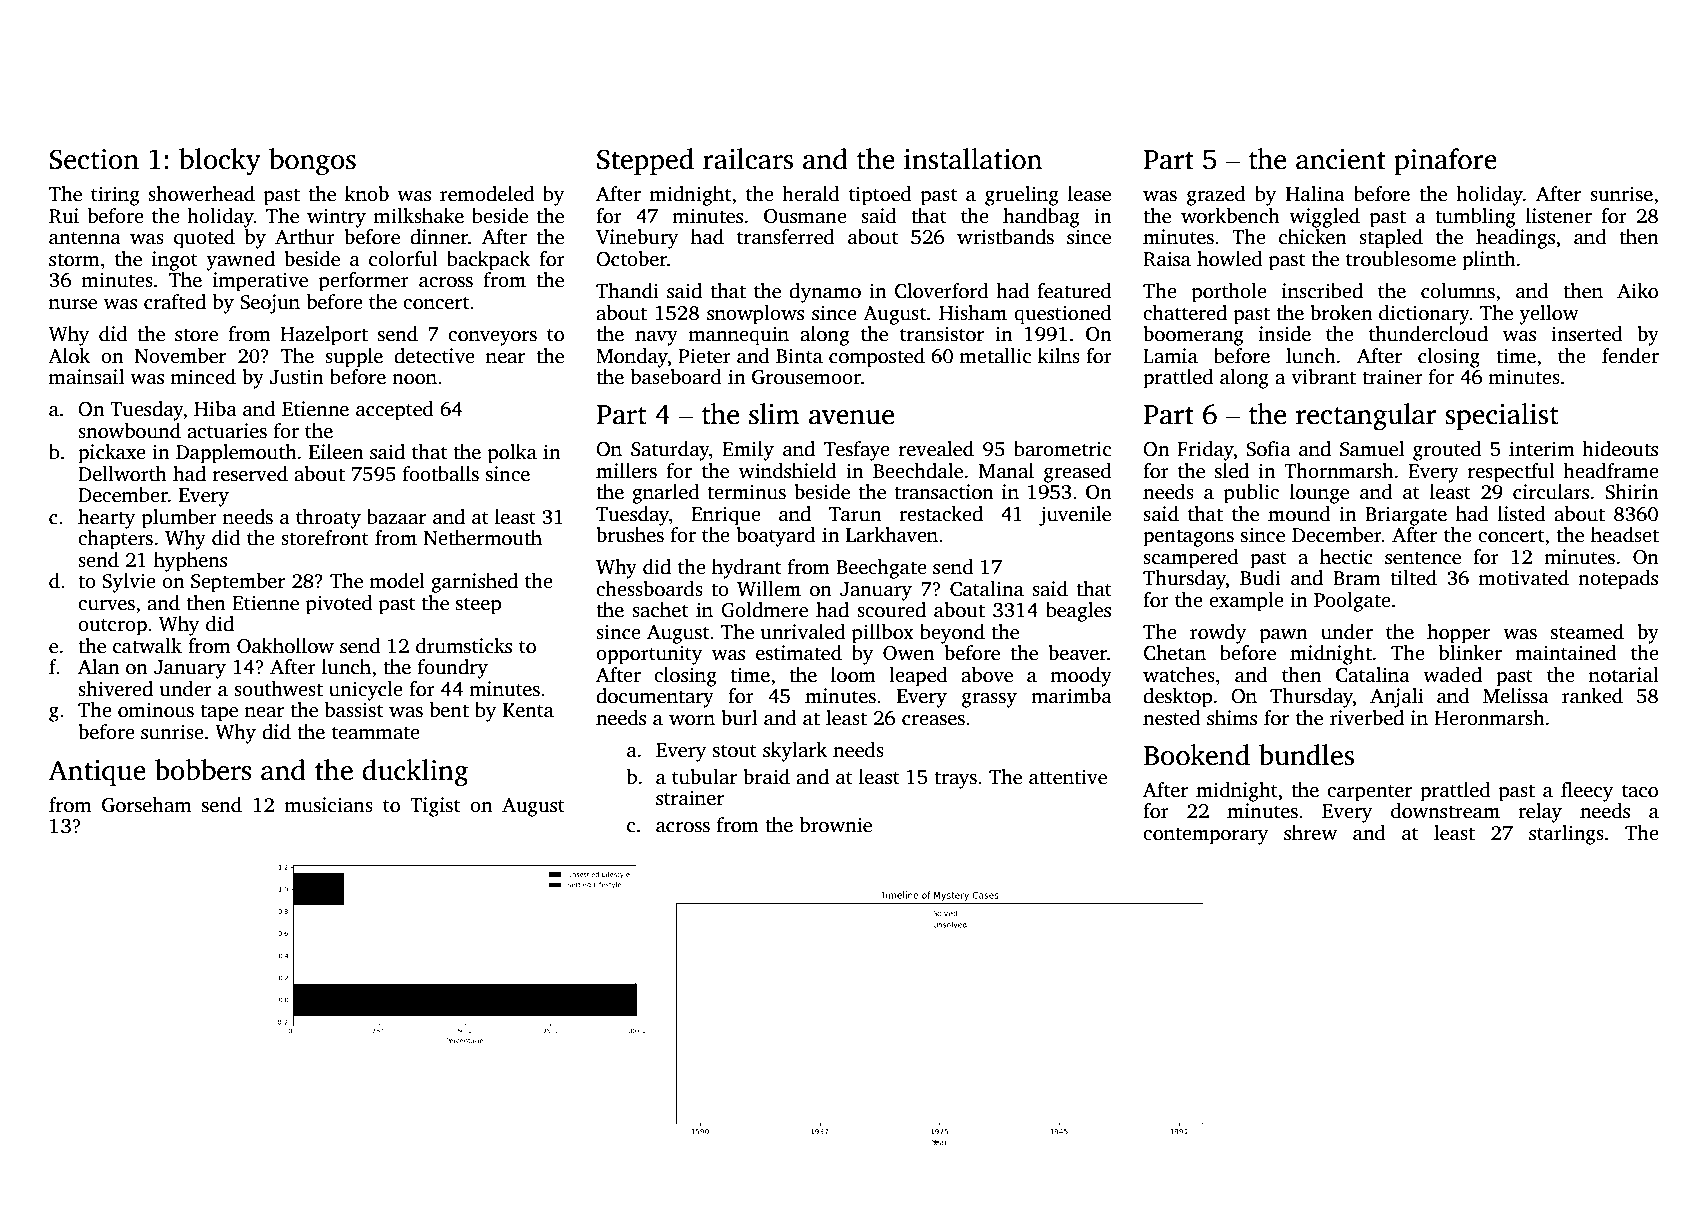 Image resolution: width=1708 pixels, height=1207 pixels. Describe the element at coordinates (748, 159) in the page. I see `railcars` at that location.
